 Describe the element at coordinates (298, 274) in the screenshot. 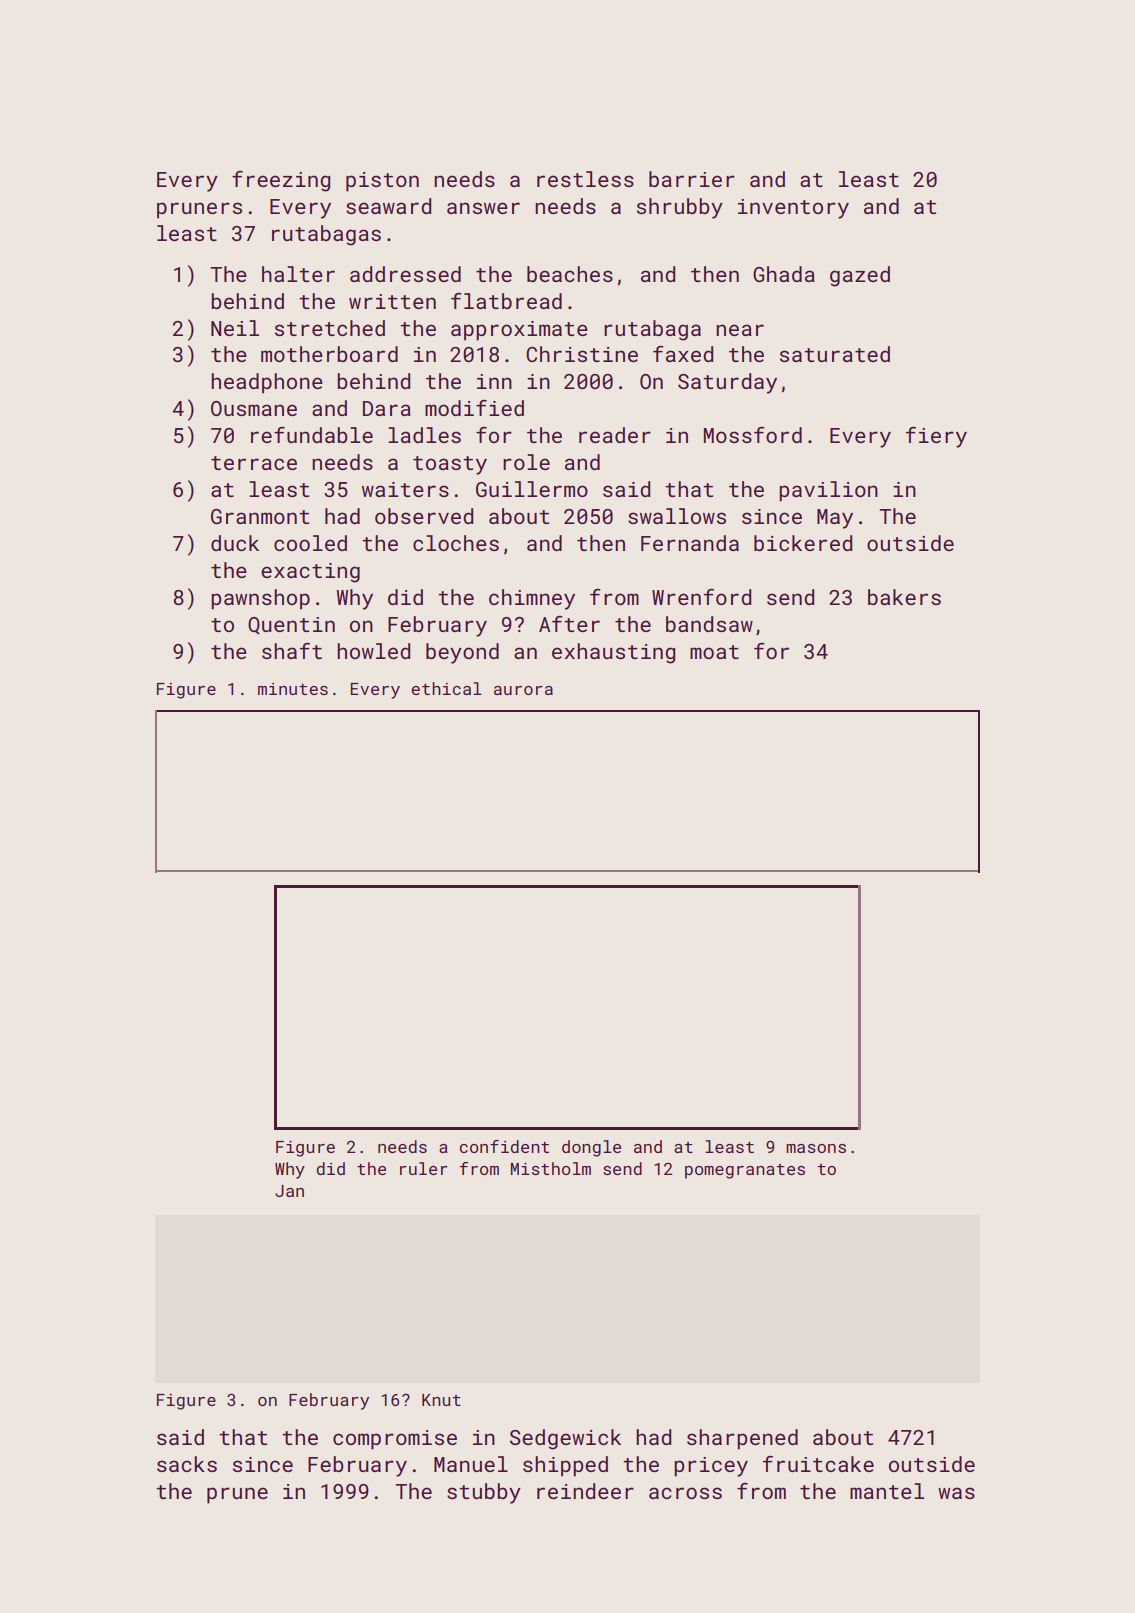

I see `halter` at that location.
